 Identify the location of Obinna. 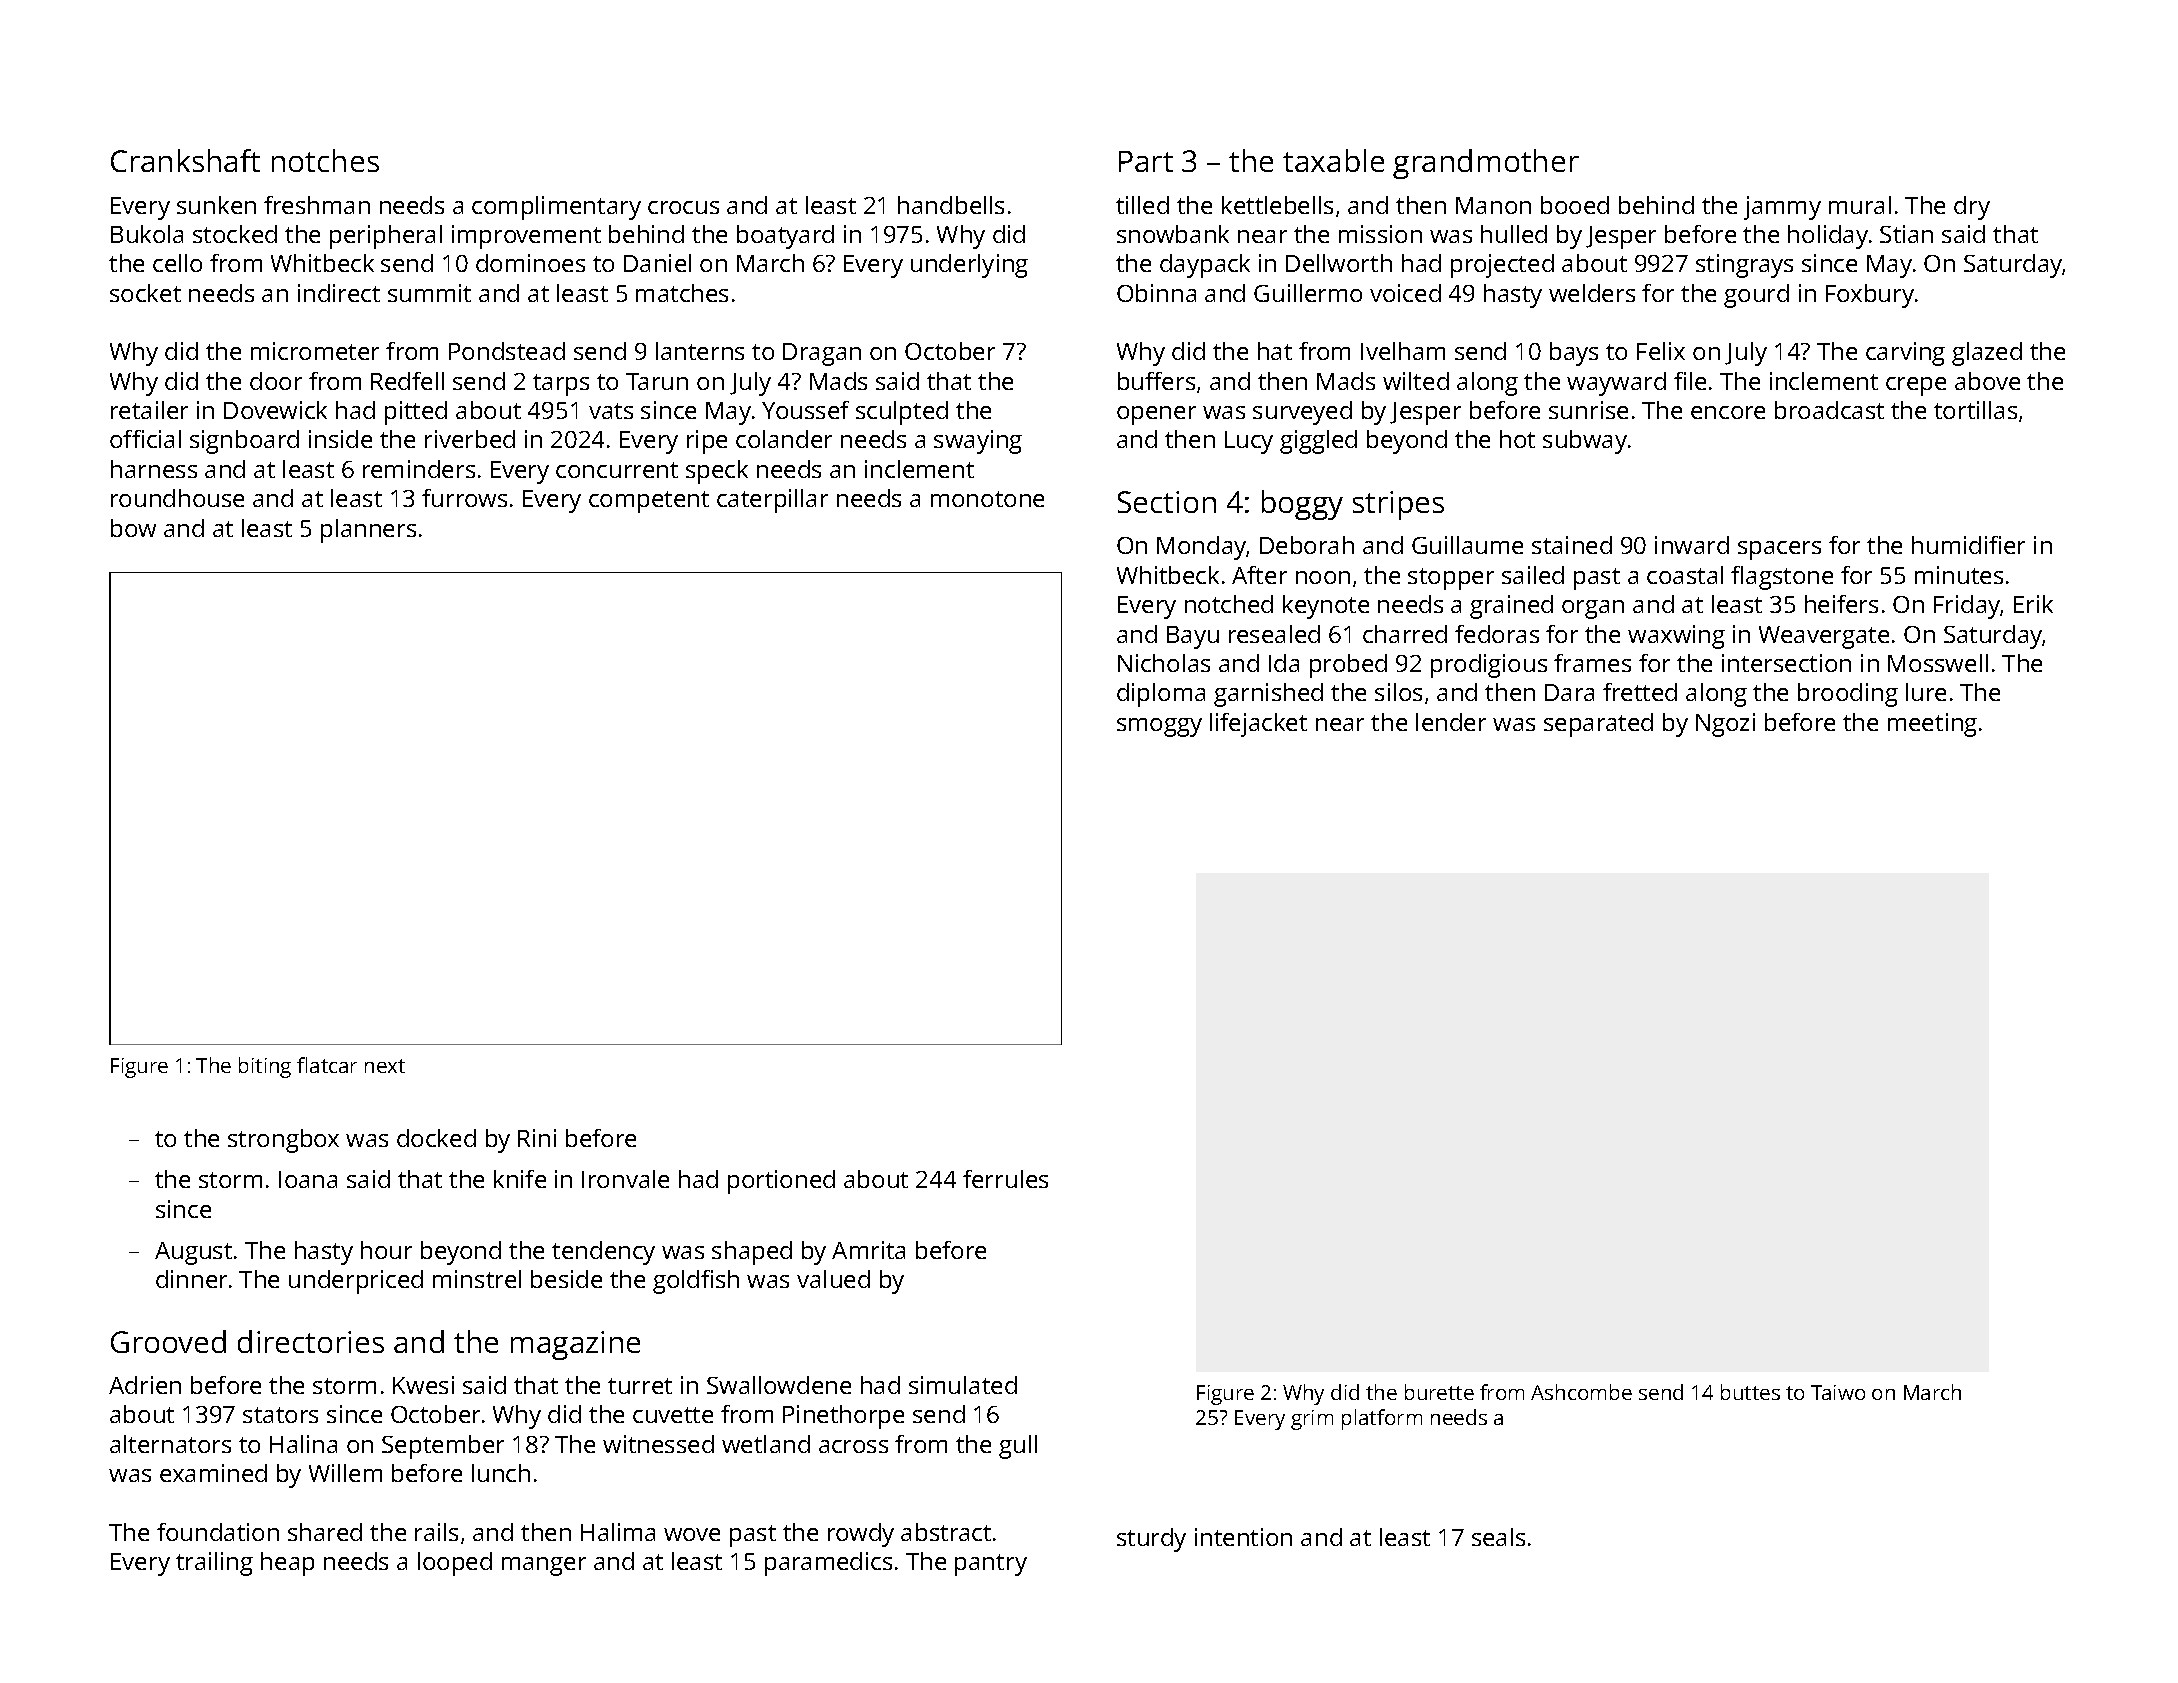
(1156, 293).
